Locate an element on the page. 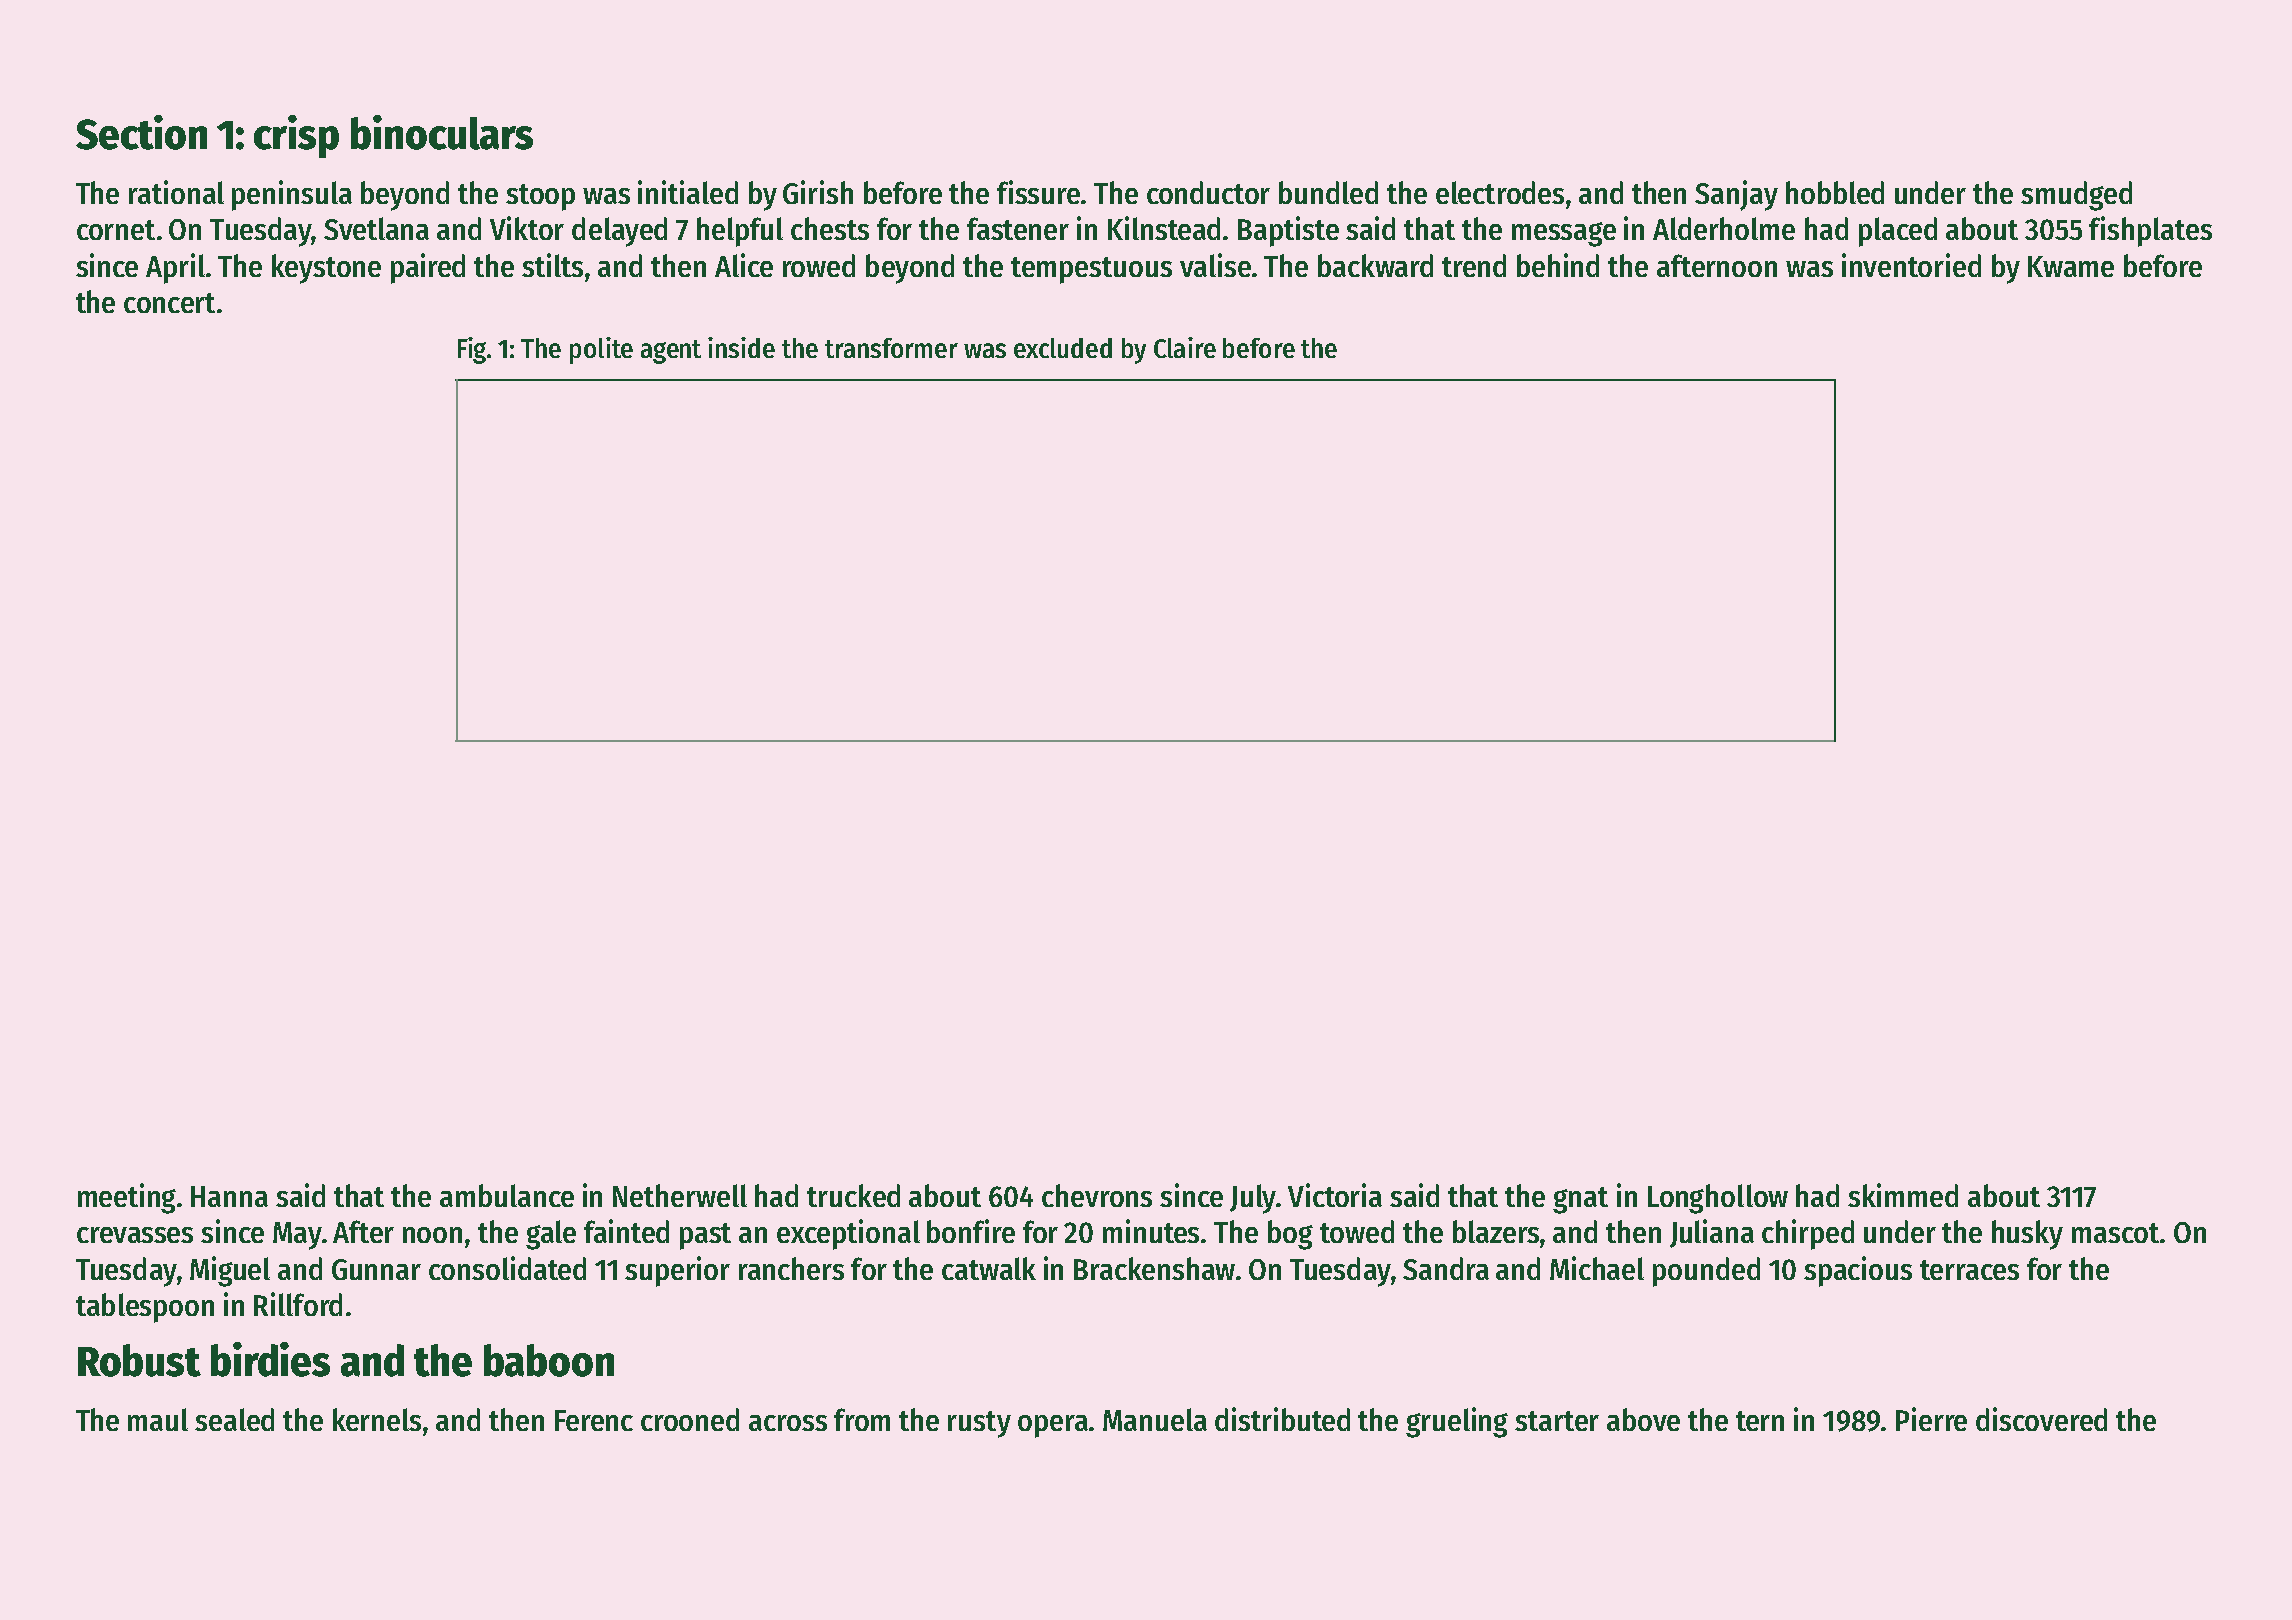 Image resolution: width=2292 pixels, height=1620 pixels. polite is located at coordinates (601, 350).
